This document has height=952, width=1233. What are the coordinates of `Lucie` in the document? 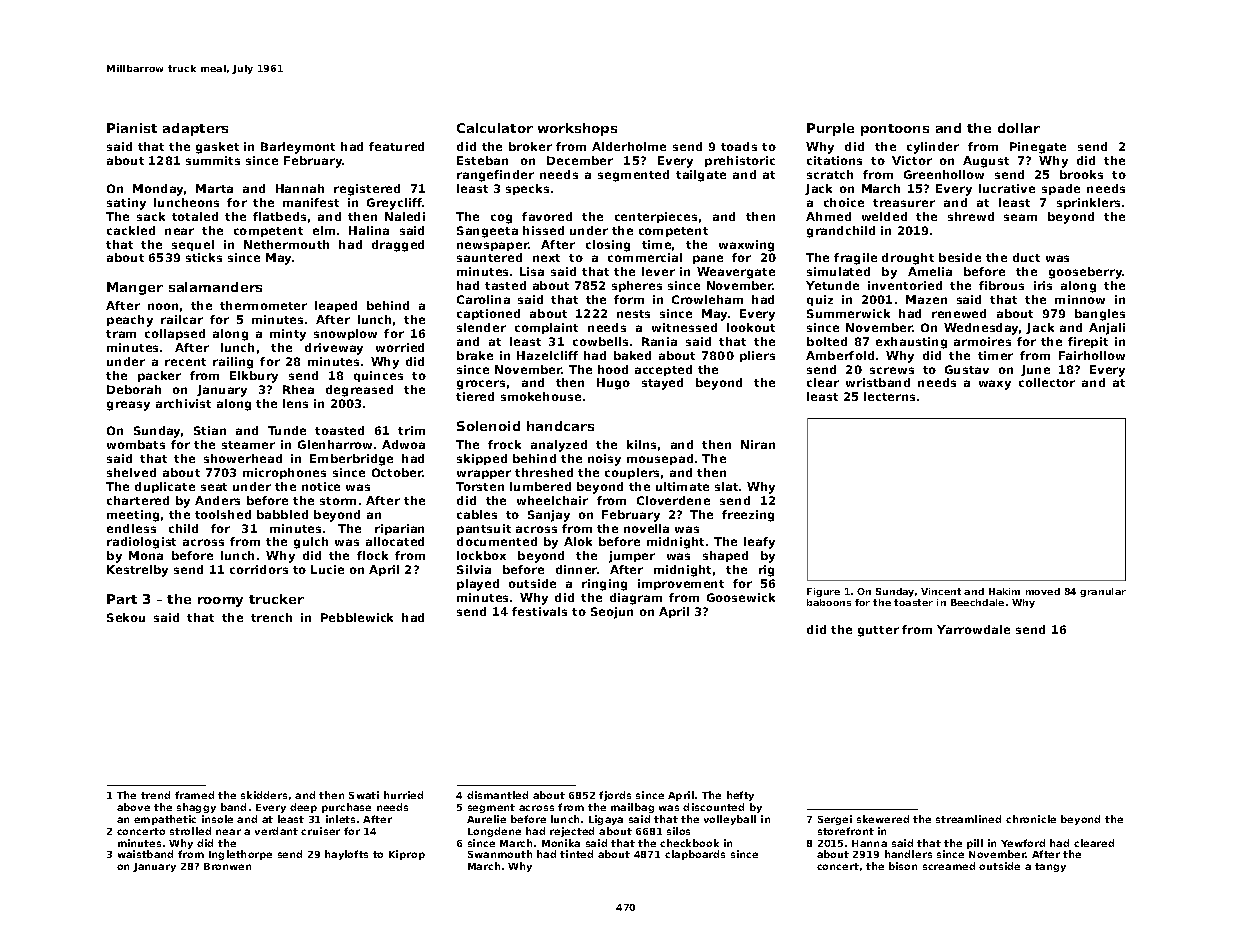 It's located at (327, 569).
